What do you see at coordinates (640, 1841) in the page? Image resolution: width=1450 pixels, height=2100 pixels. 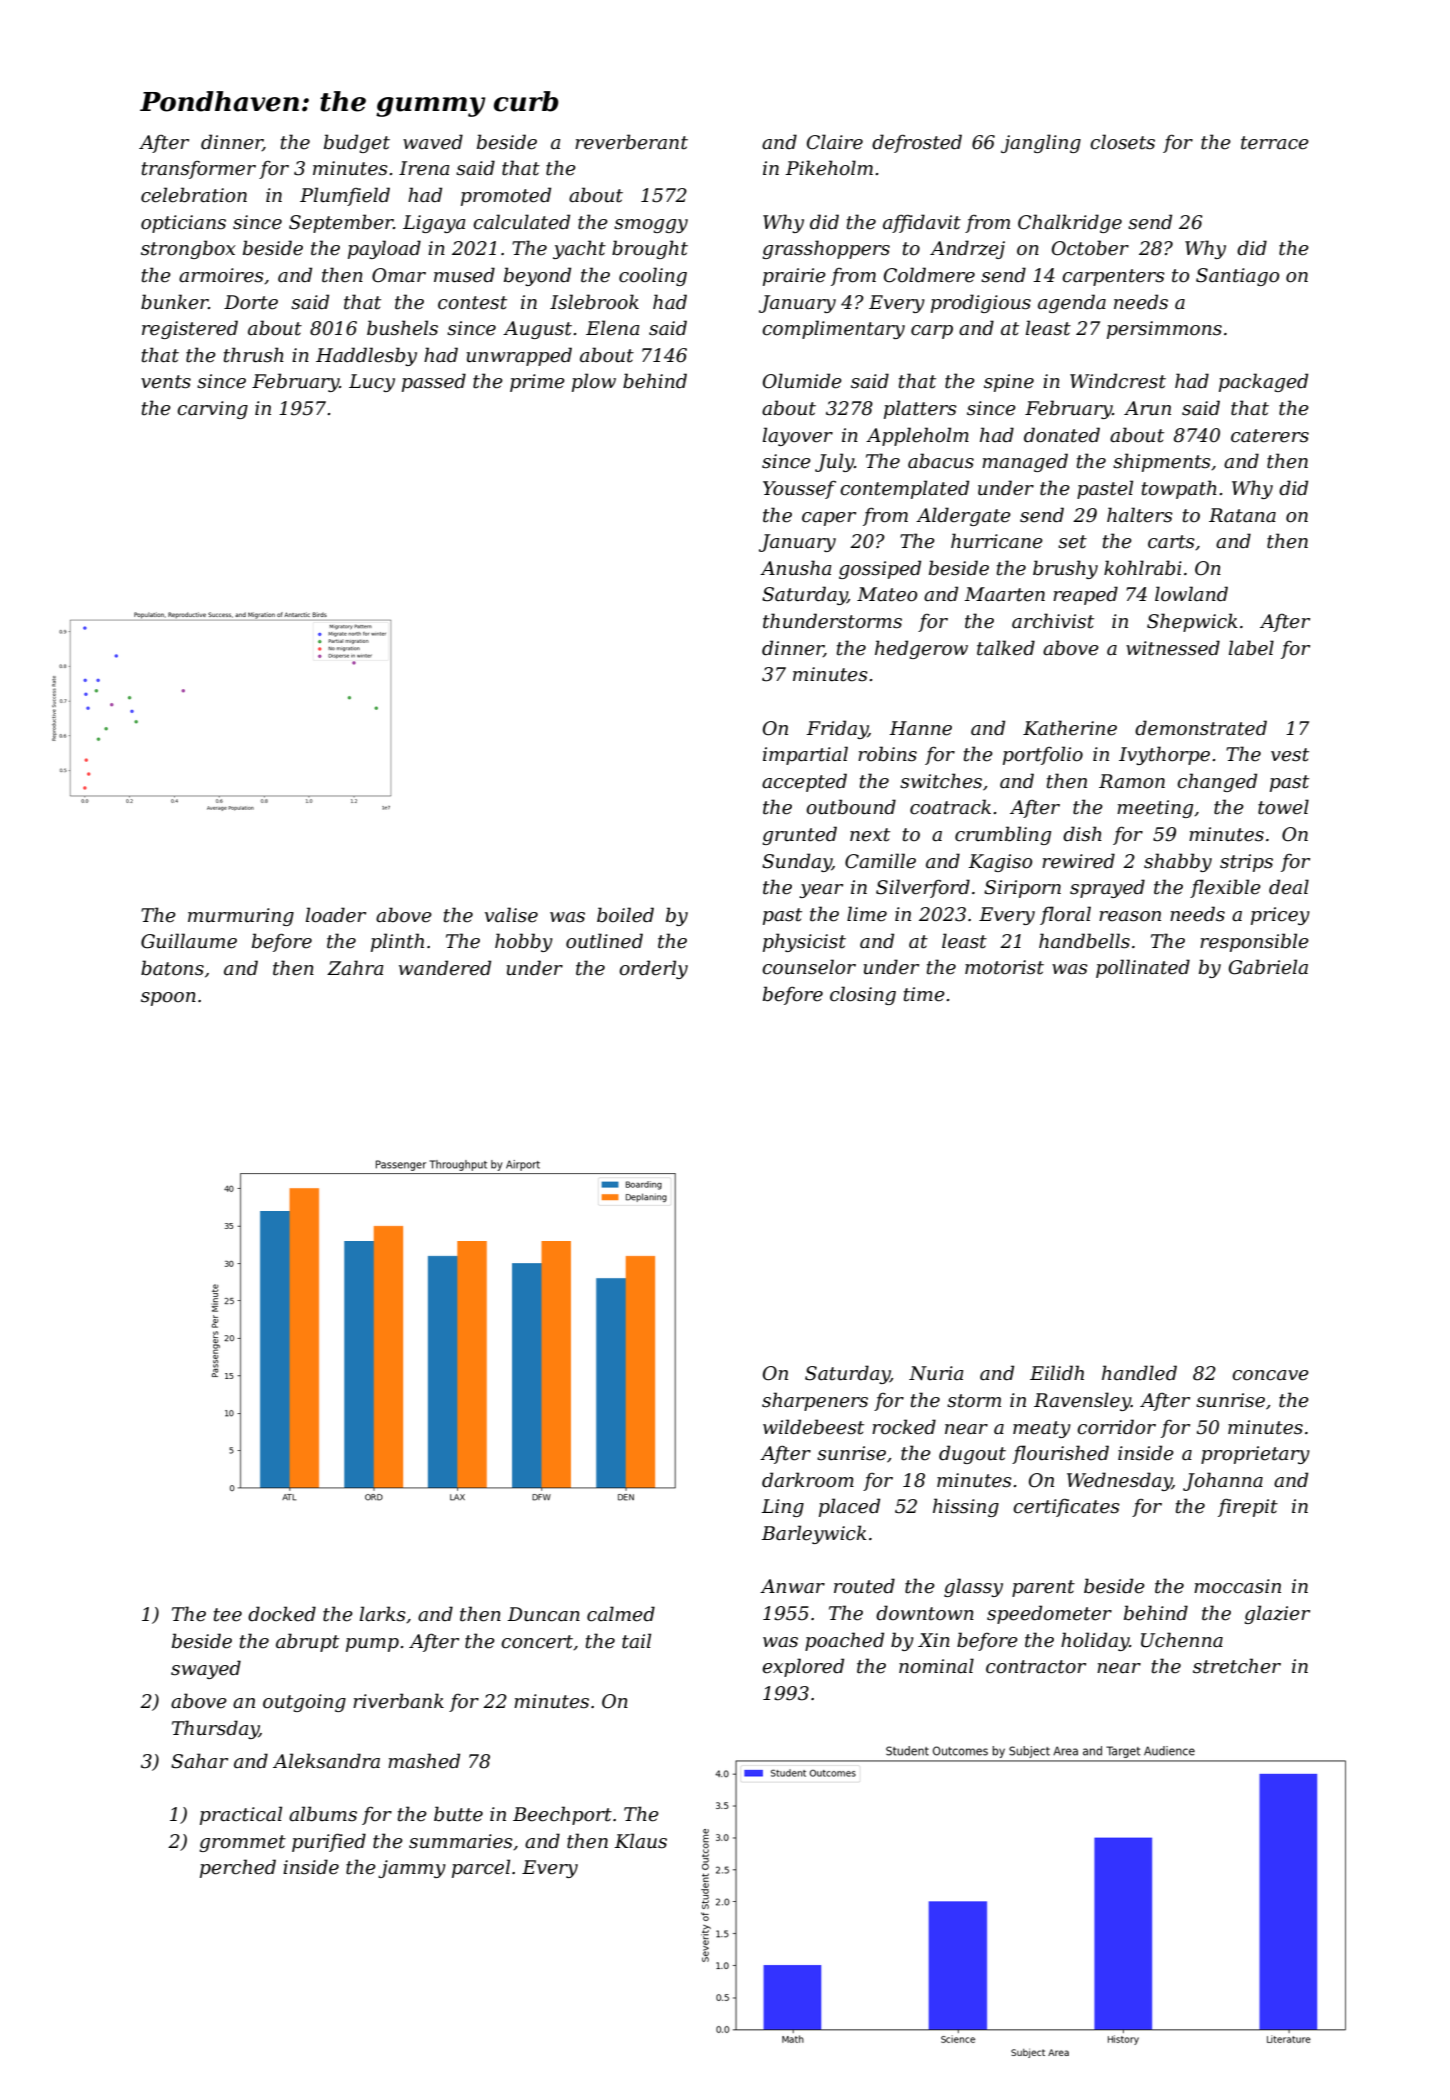 I see `Klaus` at bounding box center [640, 1841].
